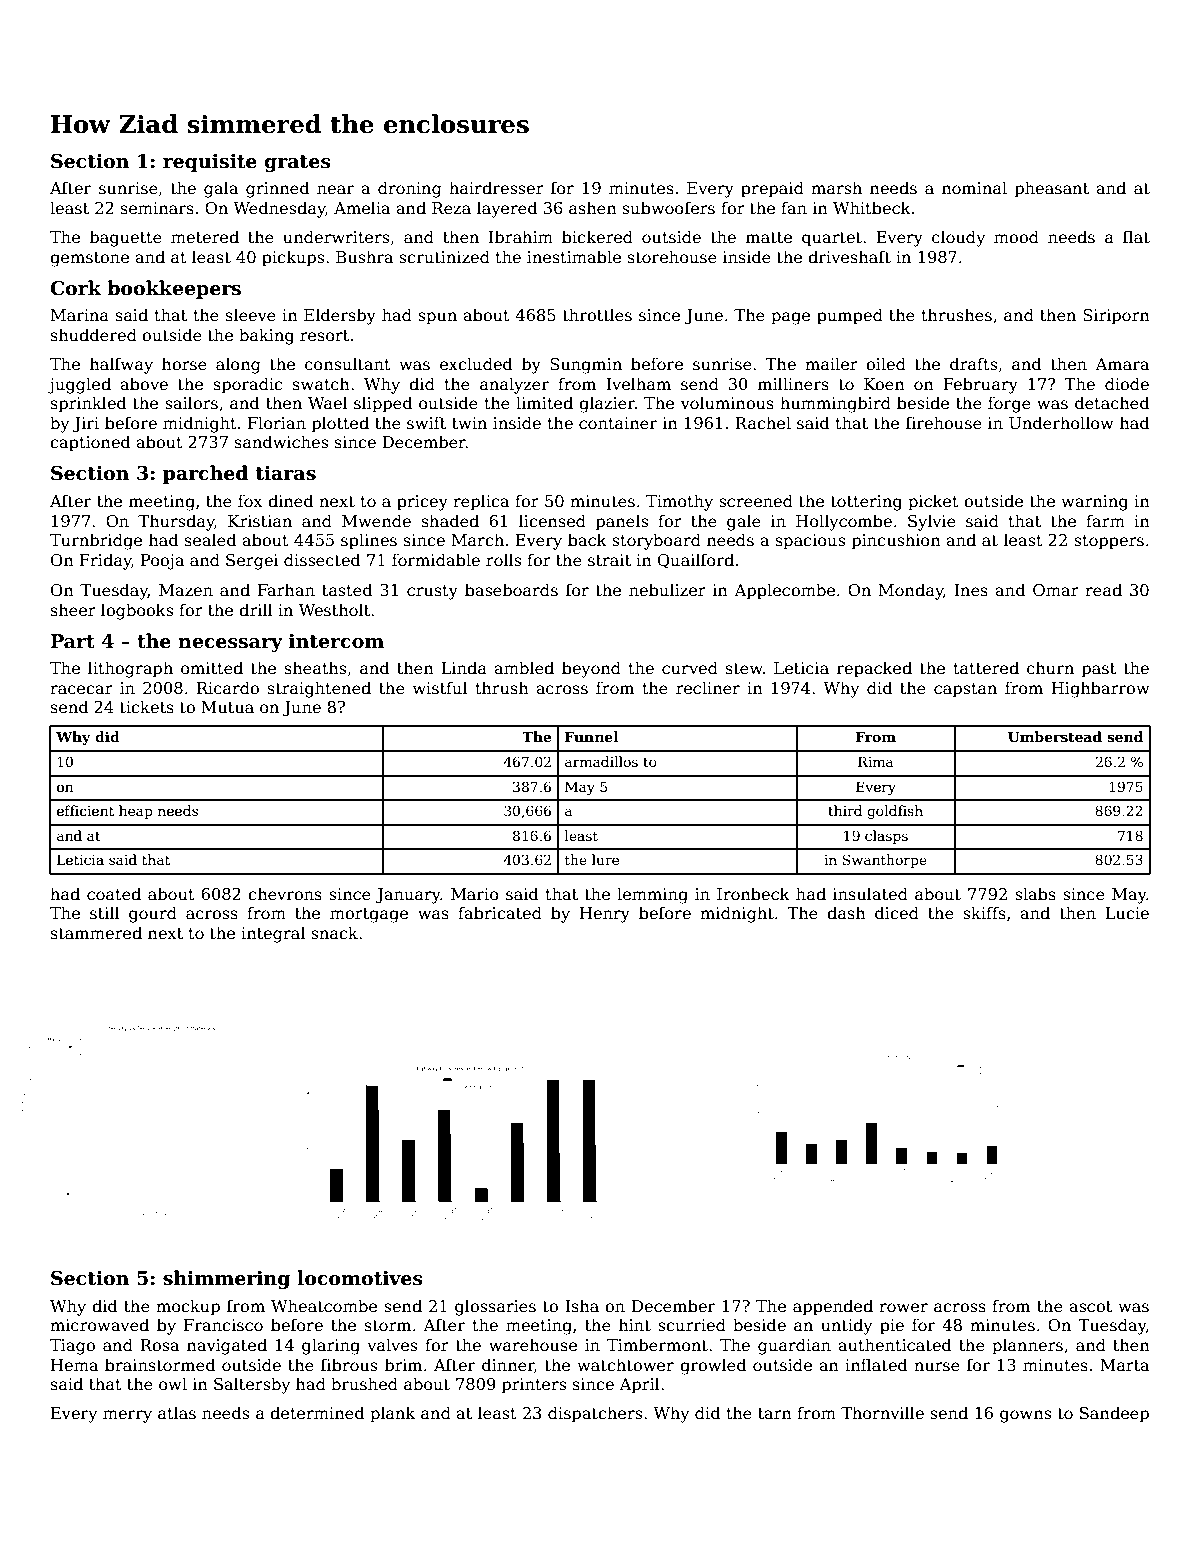 This screenshot has width=1200, height=1552. Describe the element at coordinates (605, 915) in the screenshot. I see `Henry` at that location.
